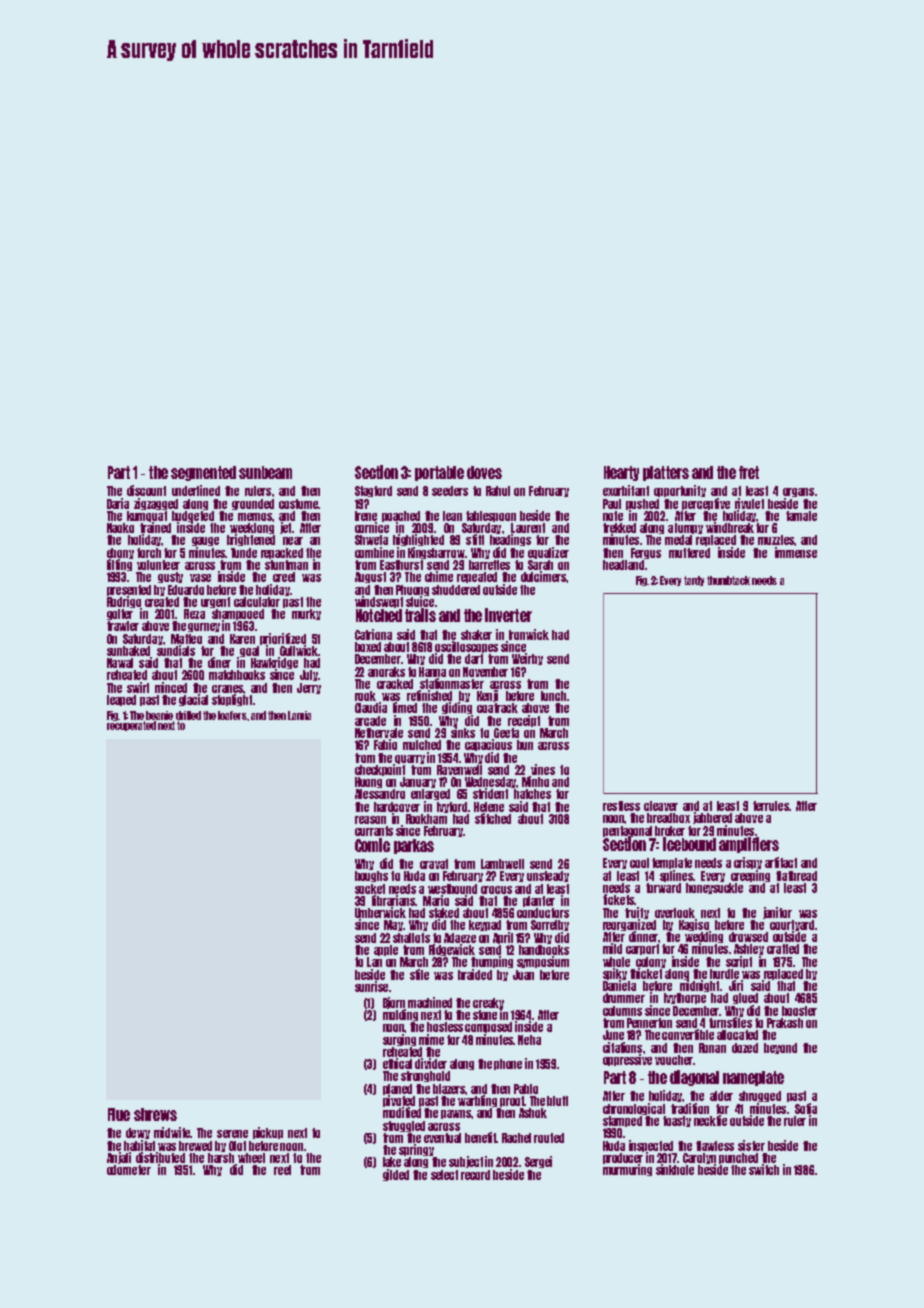  I want to click on golfer, so click(120, 614).
